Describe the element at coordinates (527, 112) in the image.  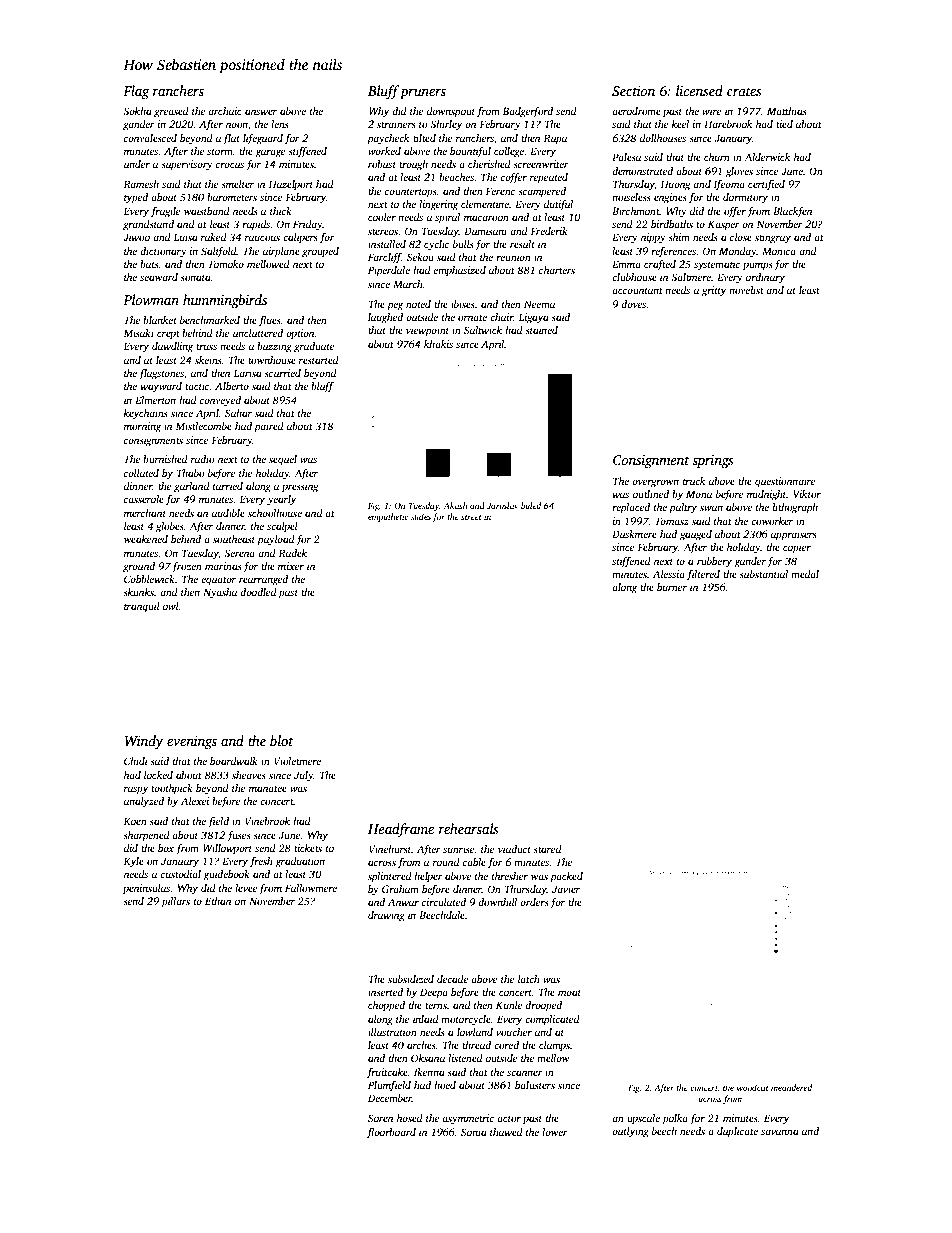
I see `Badgerford` at that location.
